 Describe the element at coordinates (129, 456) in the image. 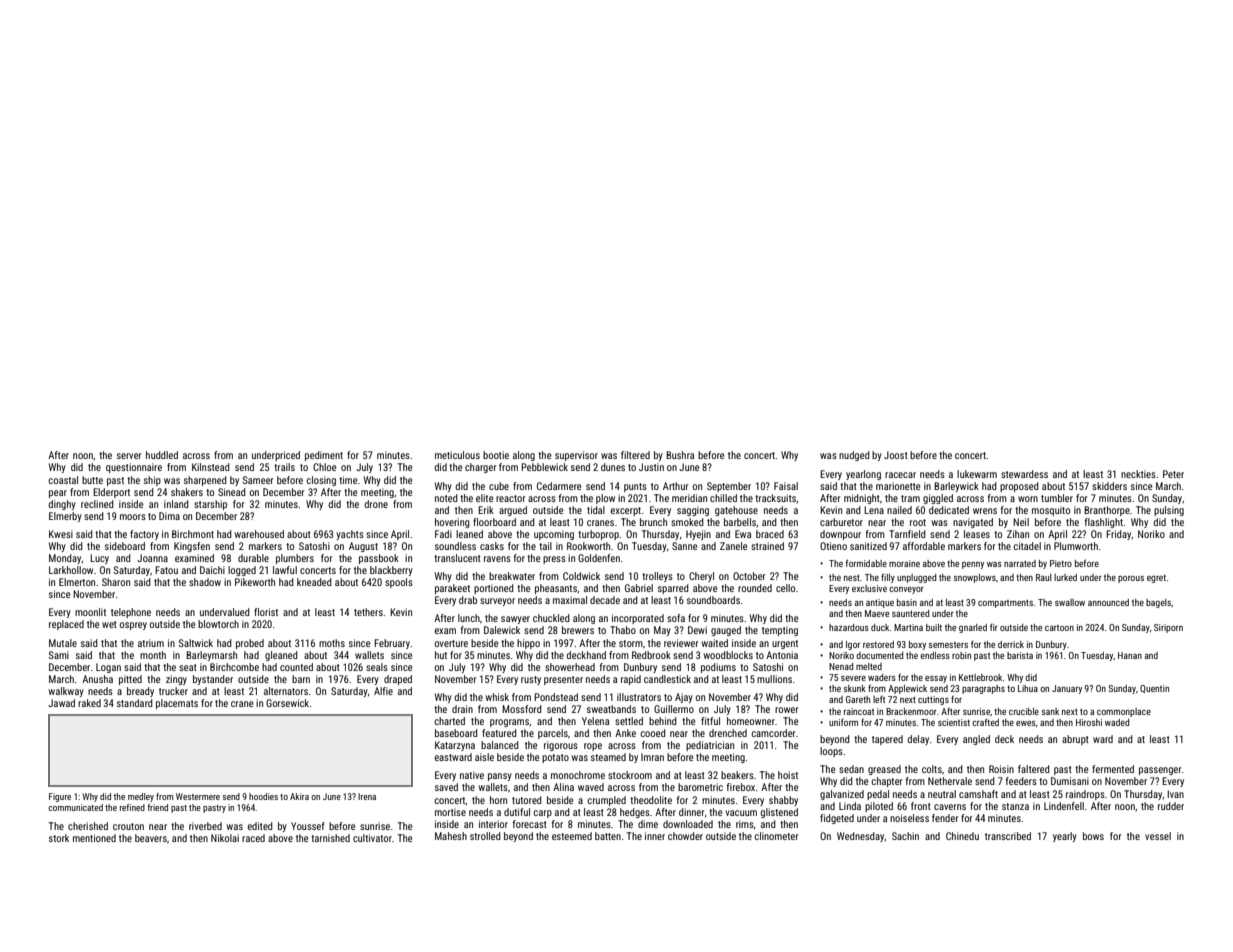

I see `server` at that location.
